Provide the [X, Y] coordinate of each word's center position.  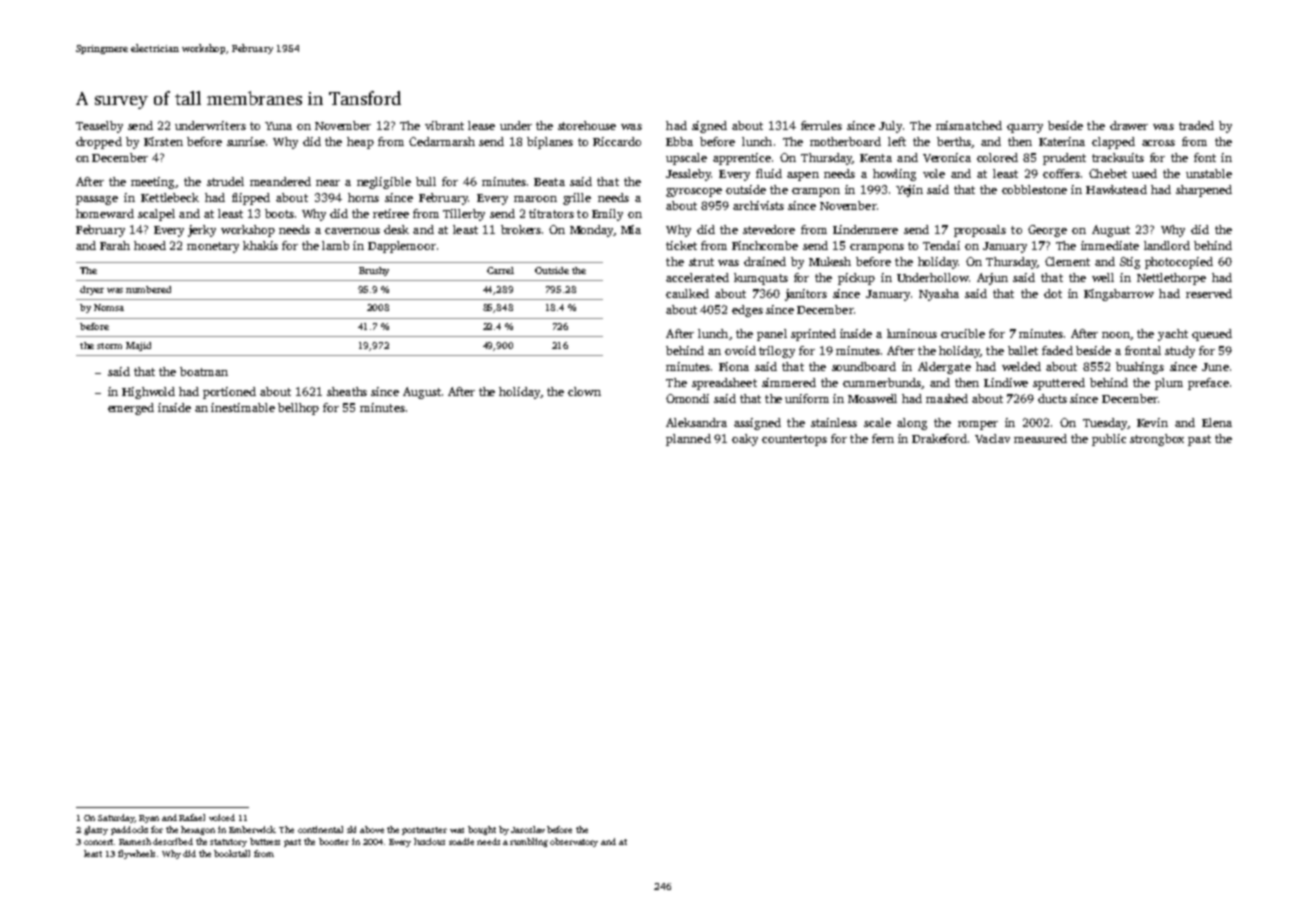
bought [482, 830]
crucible [963, 333]
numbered [148, 289]
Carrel [500, 270]
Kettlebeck [170, 197]
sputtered [1059, 384]
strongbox [1157, 440]
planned [688, 440]
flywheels [136, 854]
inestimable [243, 407]
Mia [631, 229]
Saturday [116, 818]
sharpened [1204, 191]
